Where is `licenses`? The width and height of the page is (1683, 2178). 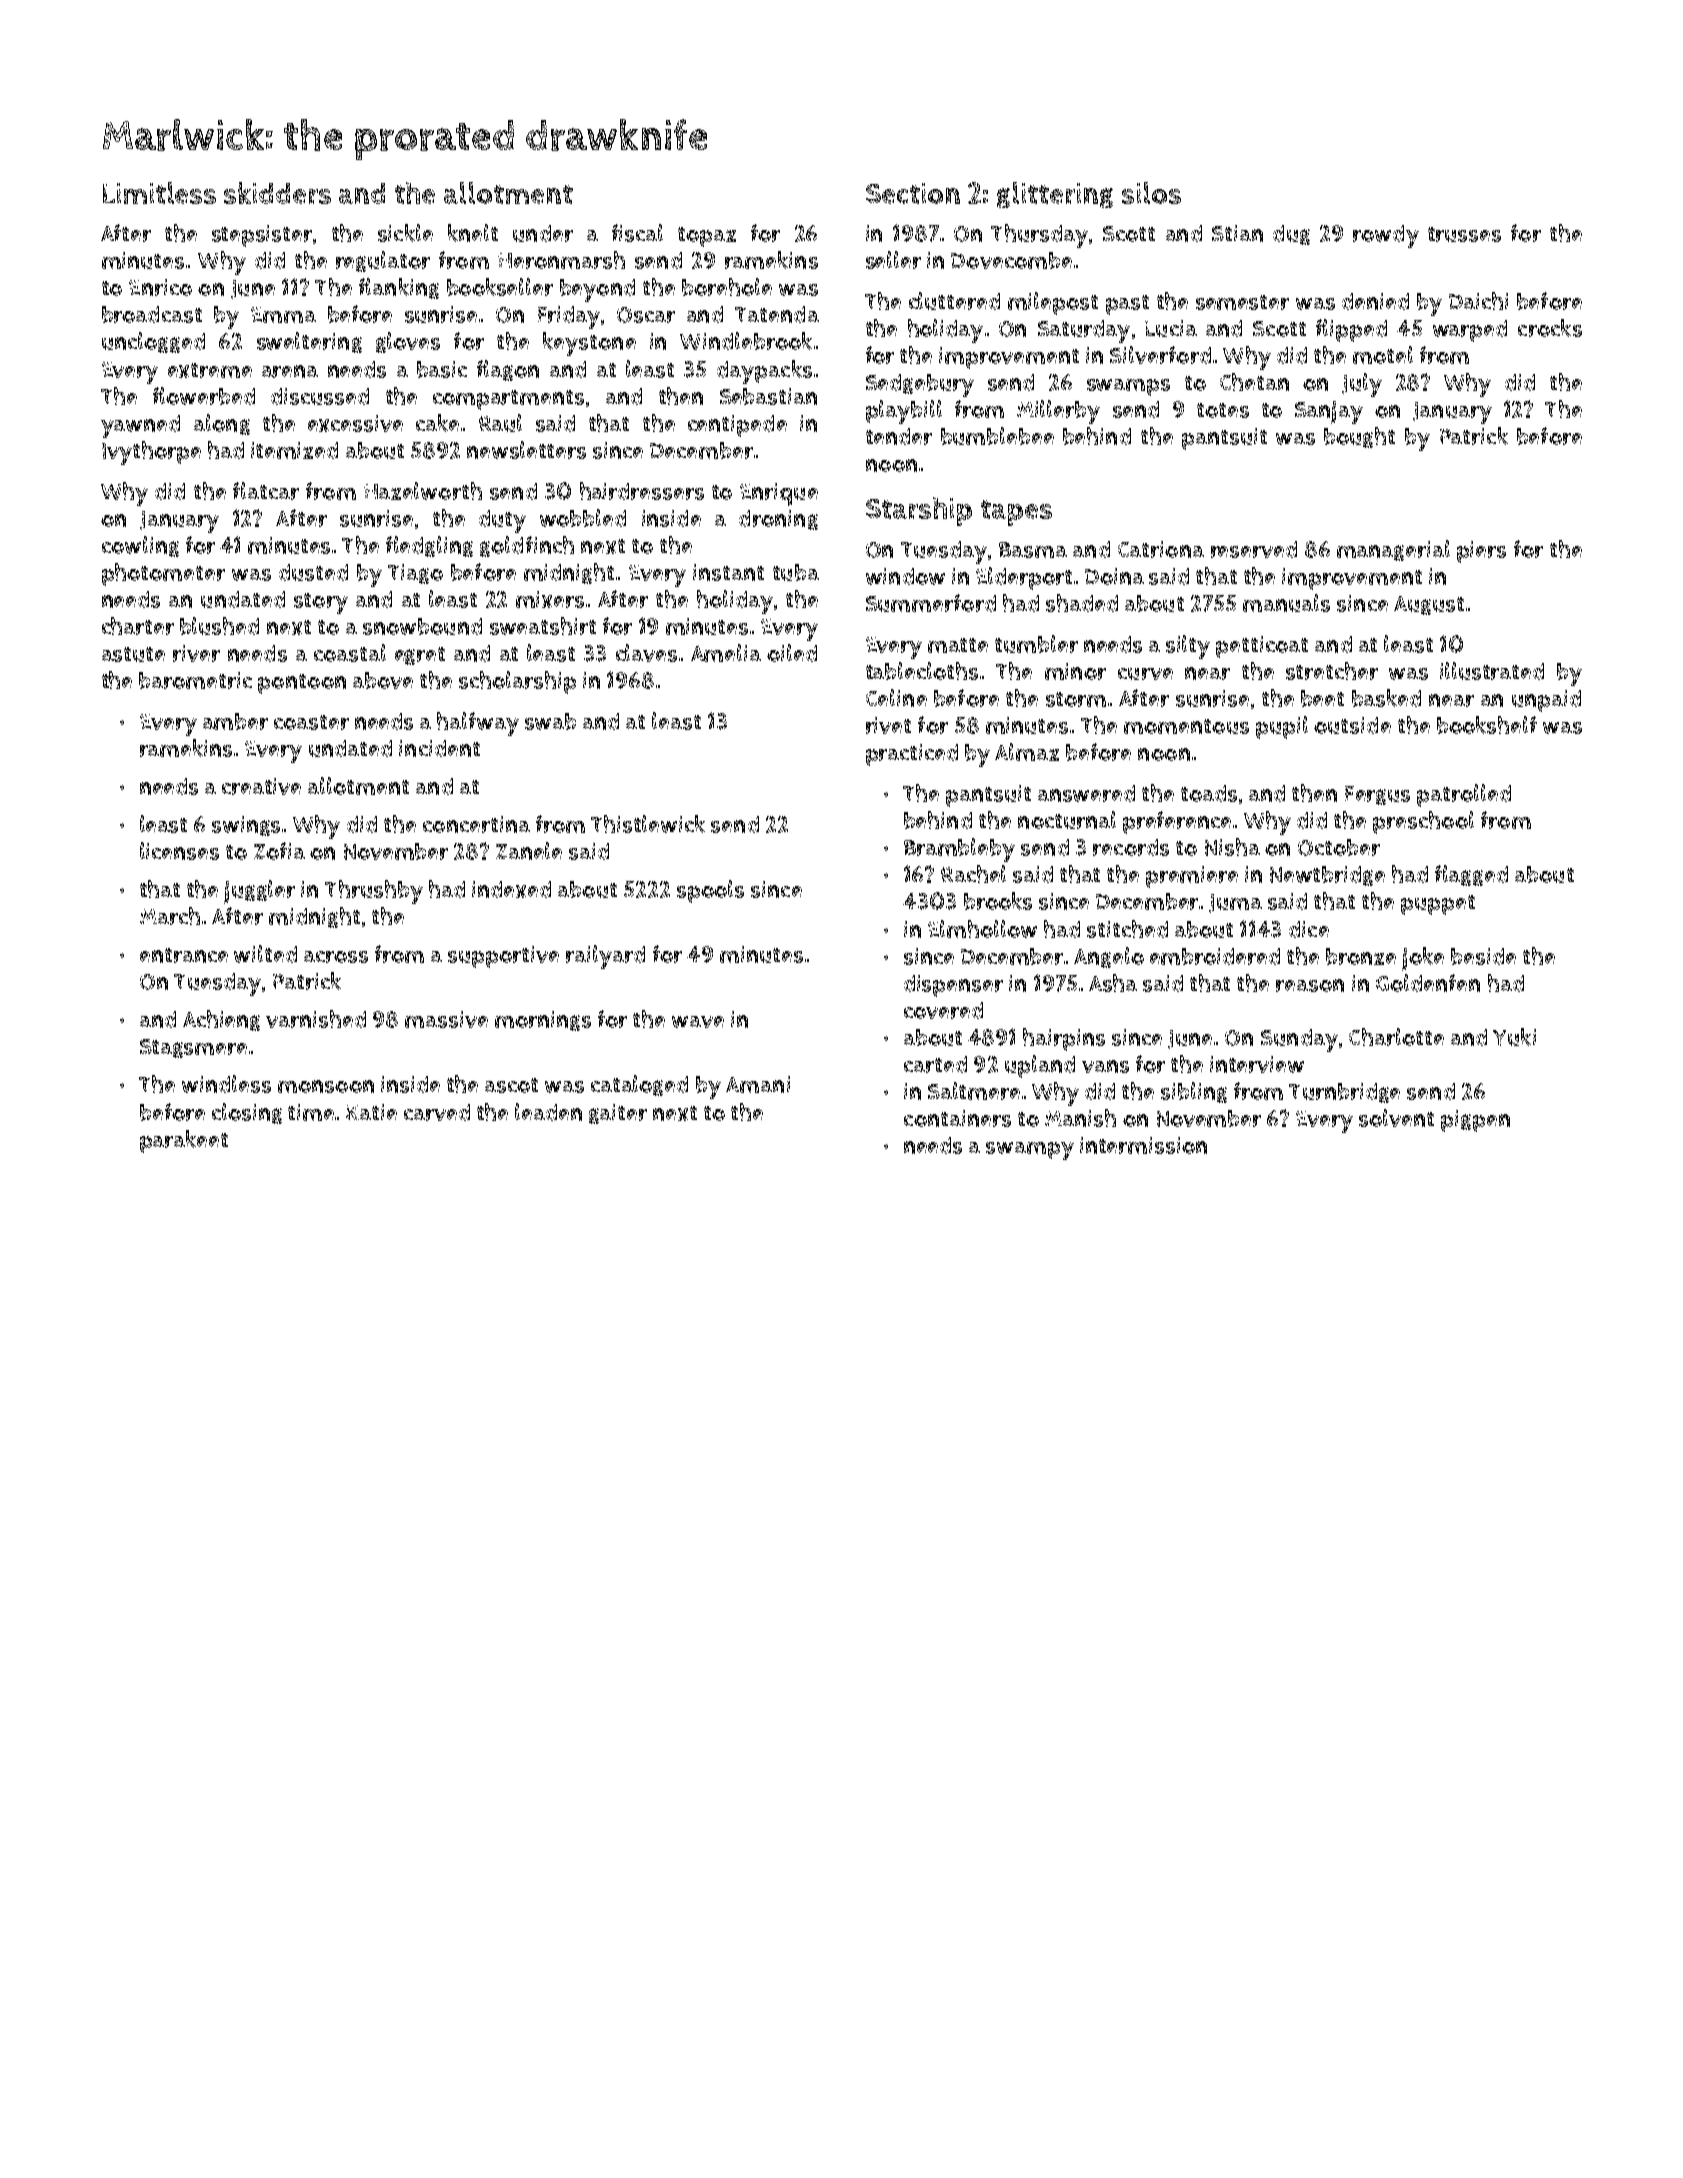
licenses is located at coordinates (179, 851).
